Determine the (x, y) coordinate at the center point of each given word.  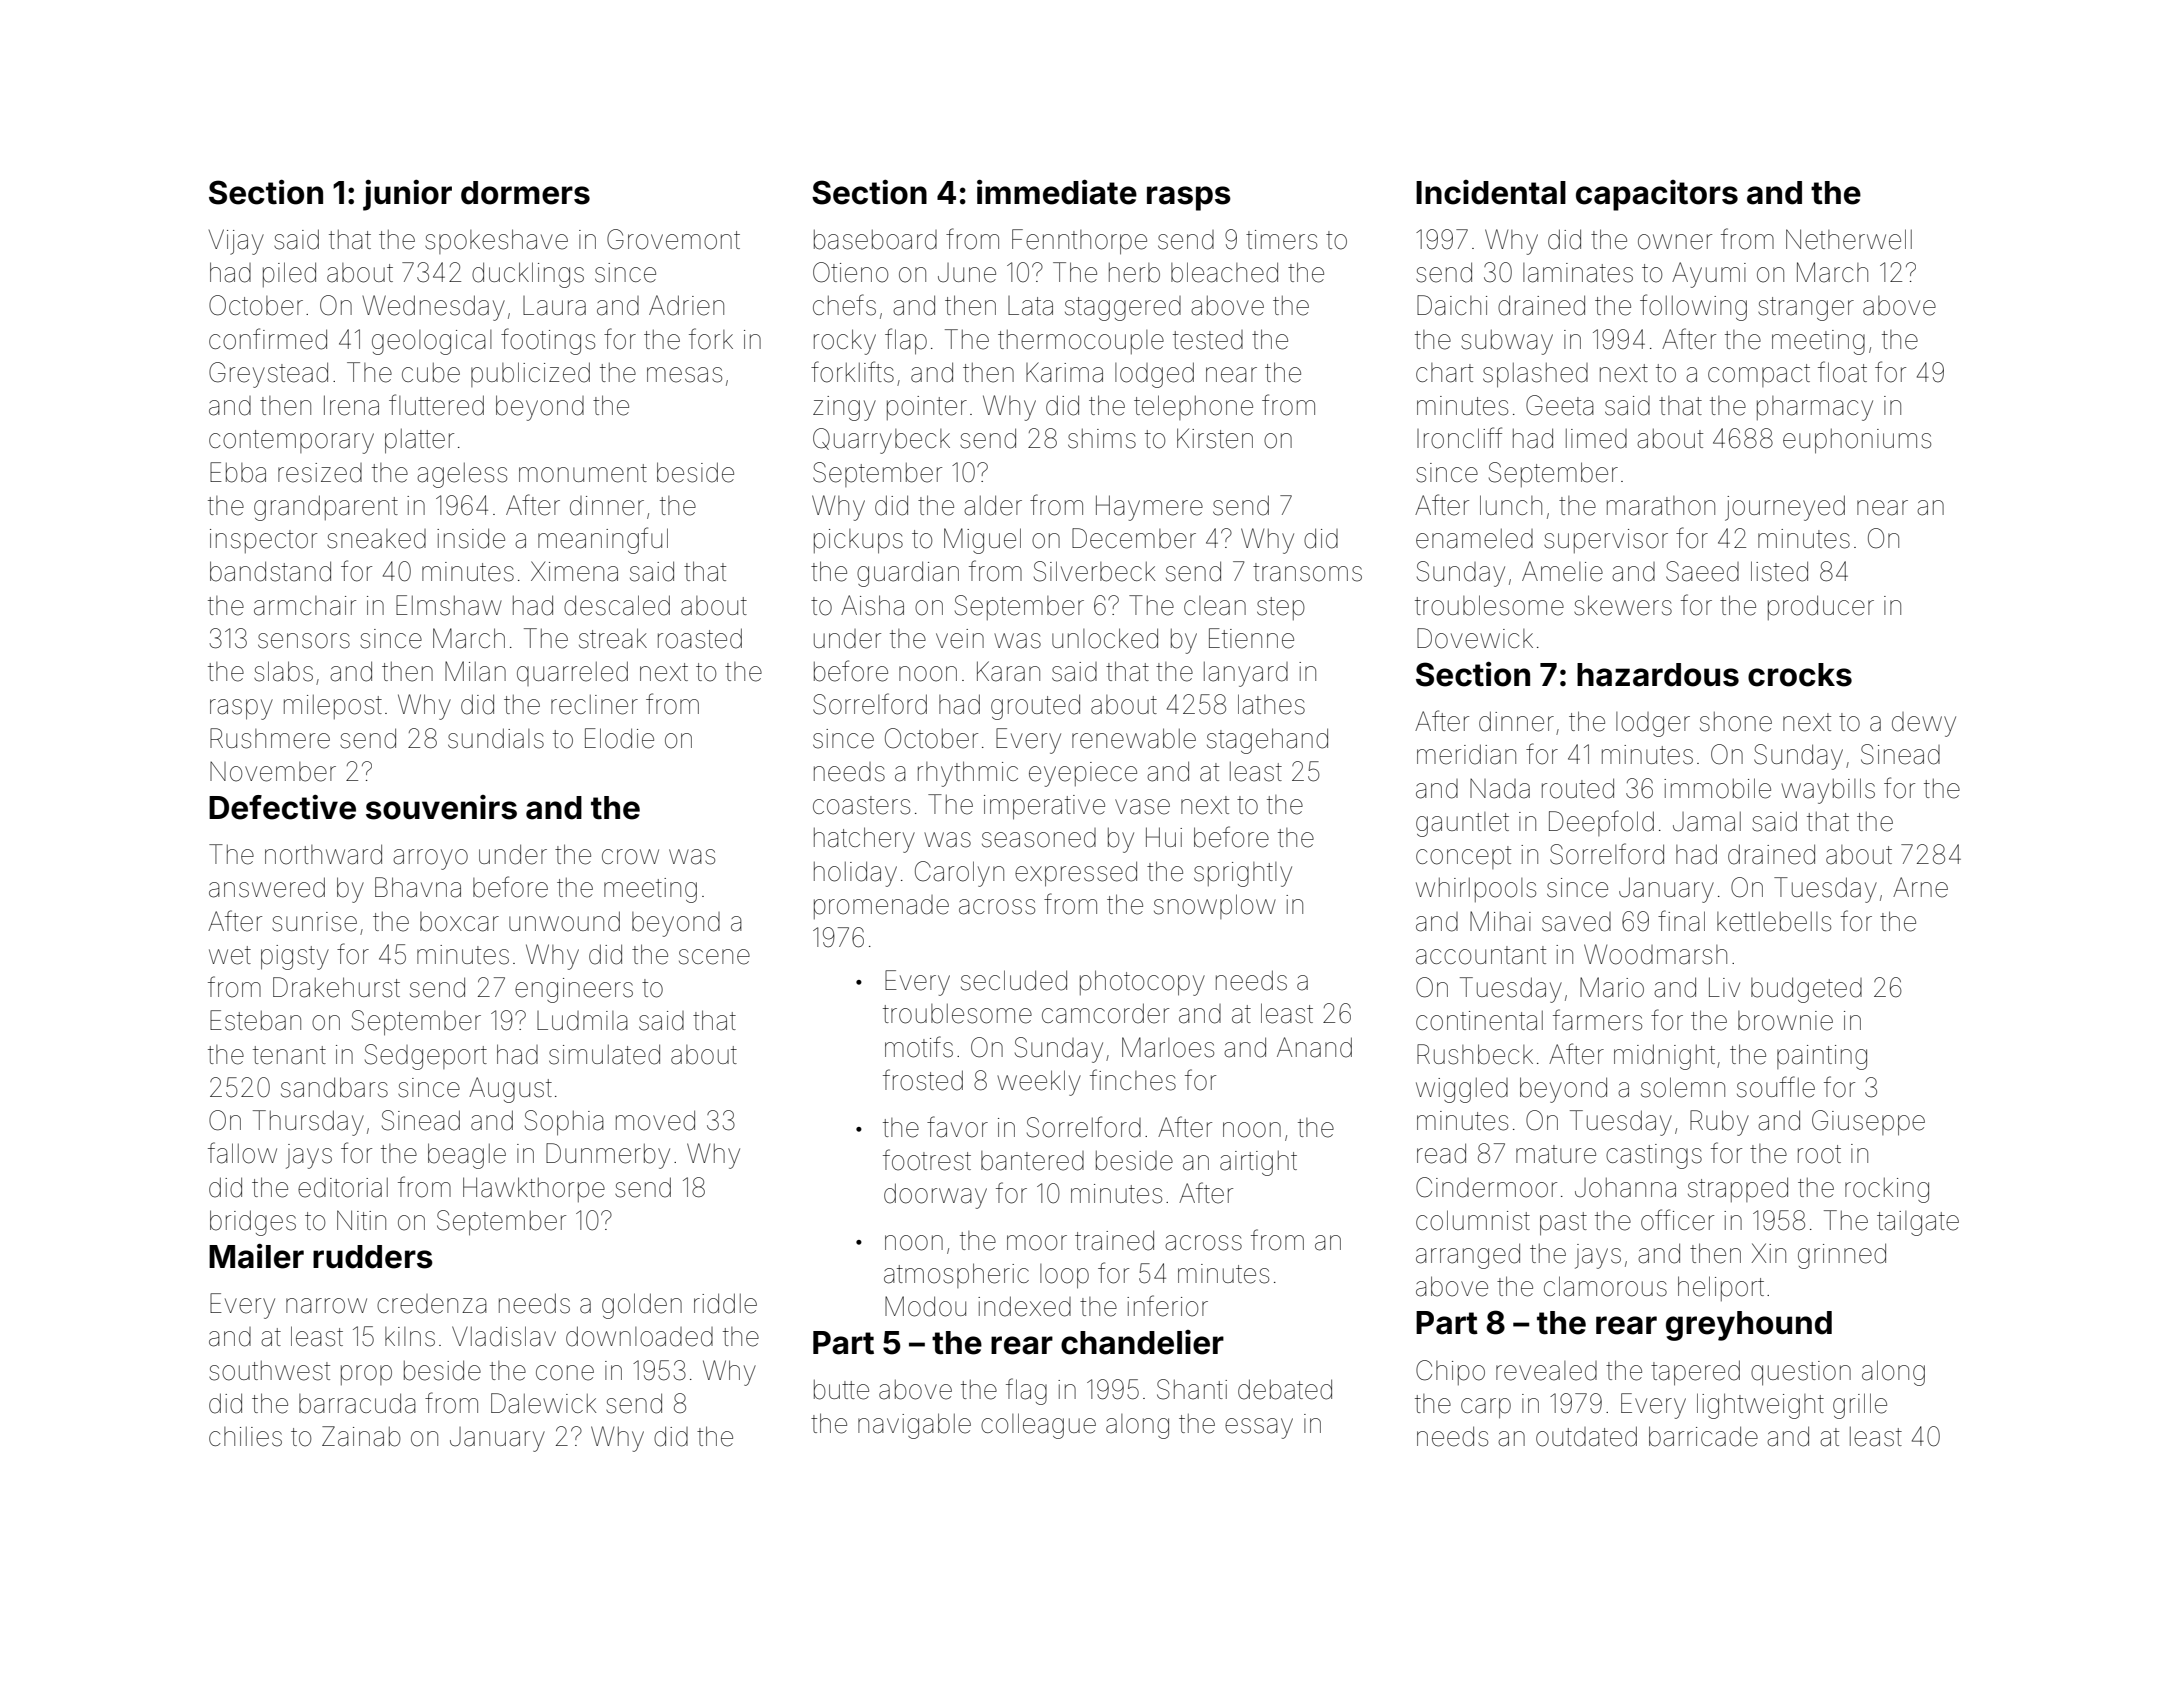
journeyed (1785, 508)
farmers (1597, 1020)
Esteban (255, 1020)
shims (1102, 439)
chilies (245, 1437)
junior (407, 195)
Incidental (1491, 192)
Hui (1164, 837)
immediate (1057, 192)
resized (320, 473)
